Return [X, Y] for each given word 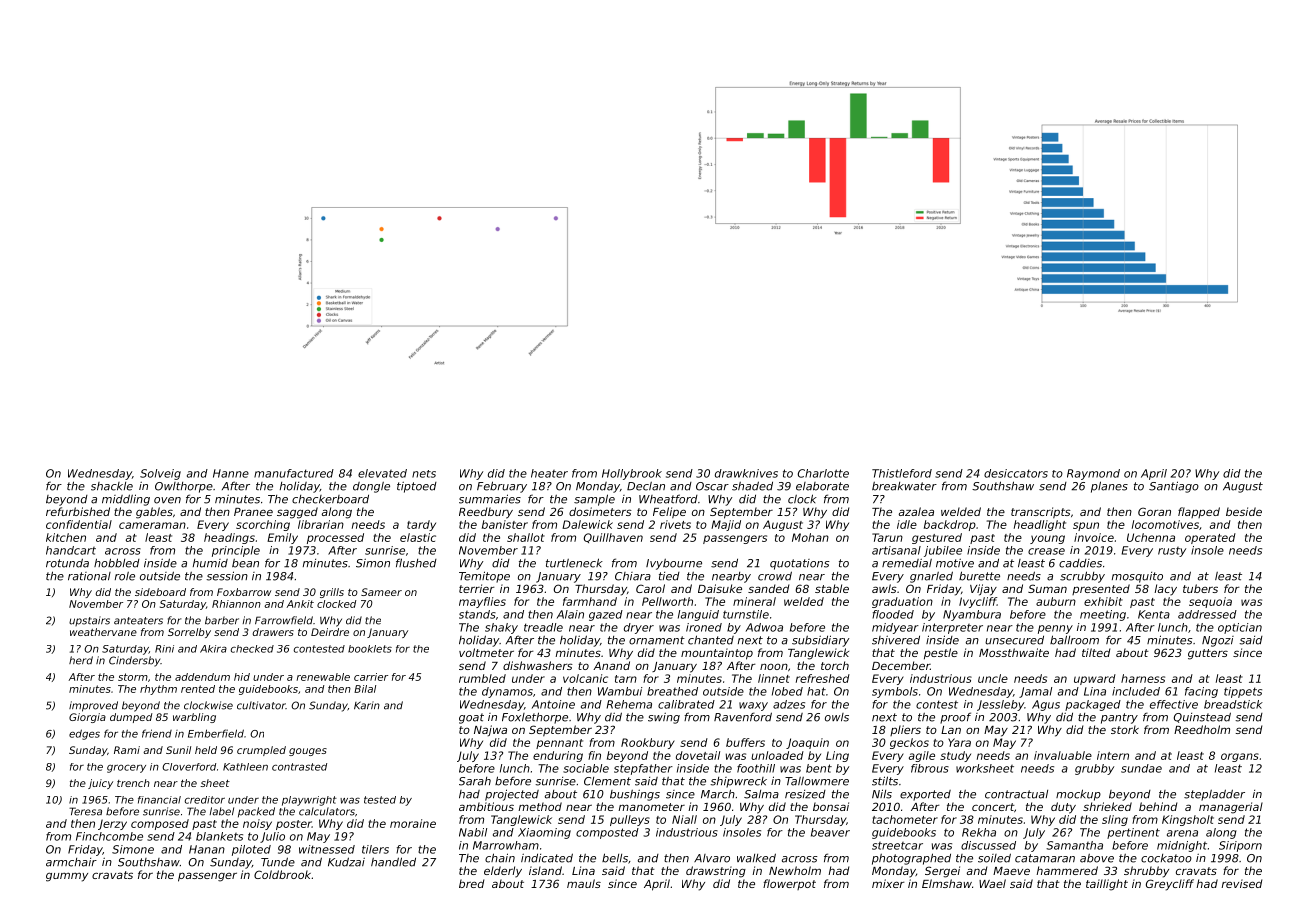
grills [332, 593]
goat [471, 718]
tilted [1096, 652]
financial [159, 800]
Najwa [490, 730]
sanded [768, 588]
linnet [774, 678]
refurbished [78, 511]
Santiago [1174, 487]
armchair [71, 862]
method [540, 806]
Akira [213, 649]
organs [1240, 757]
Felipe [669, 513]
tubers [1200, 588]
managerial [1231, 808]
